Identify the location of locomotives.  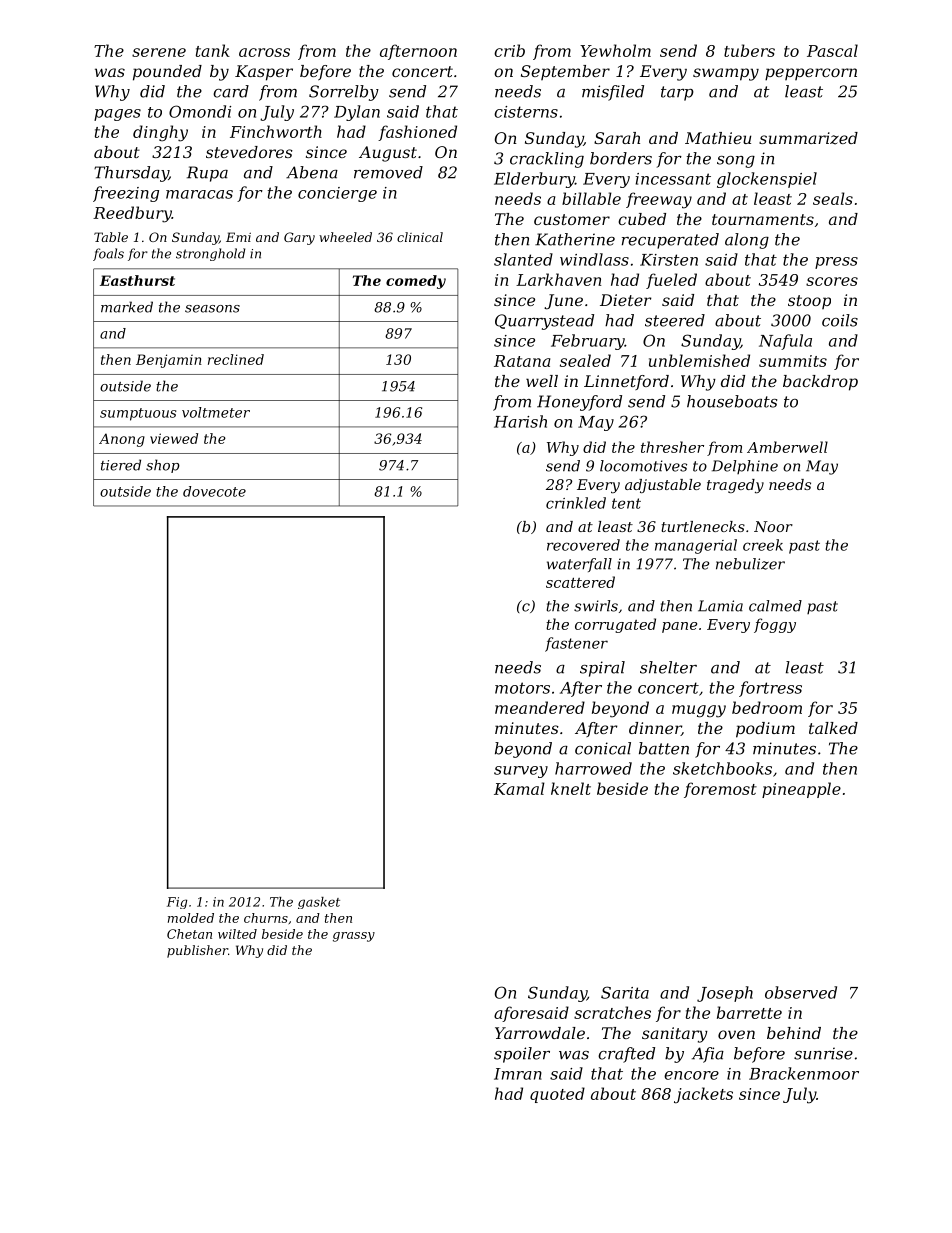
(643, 466).
